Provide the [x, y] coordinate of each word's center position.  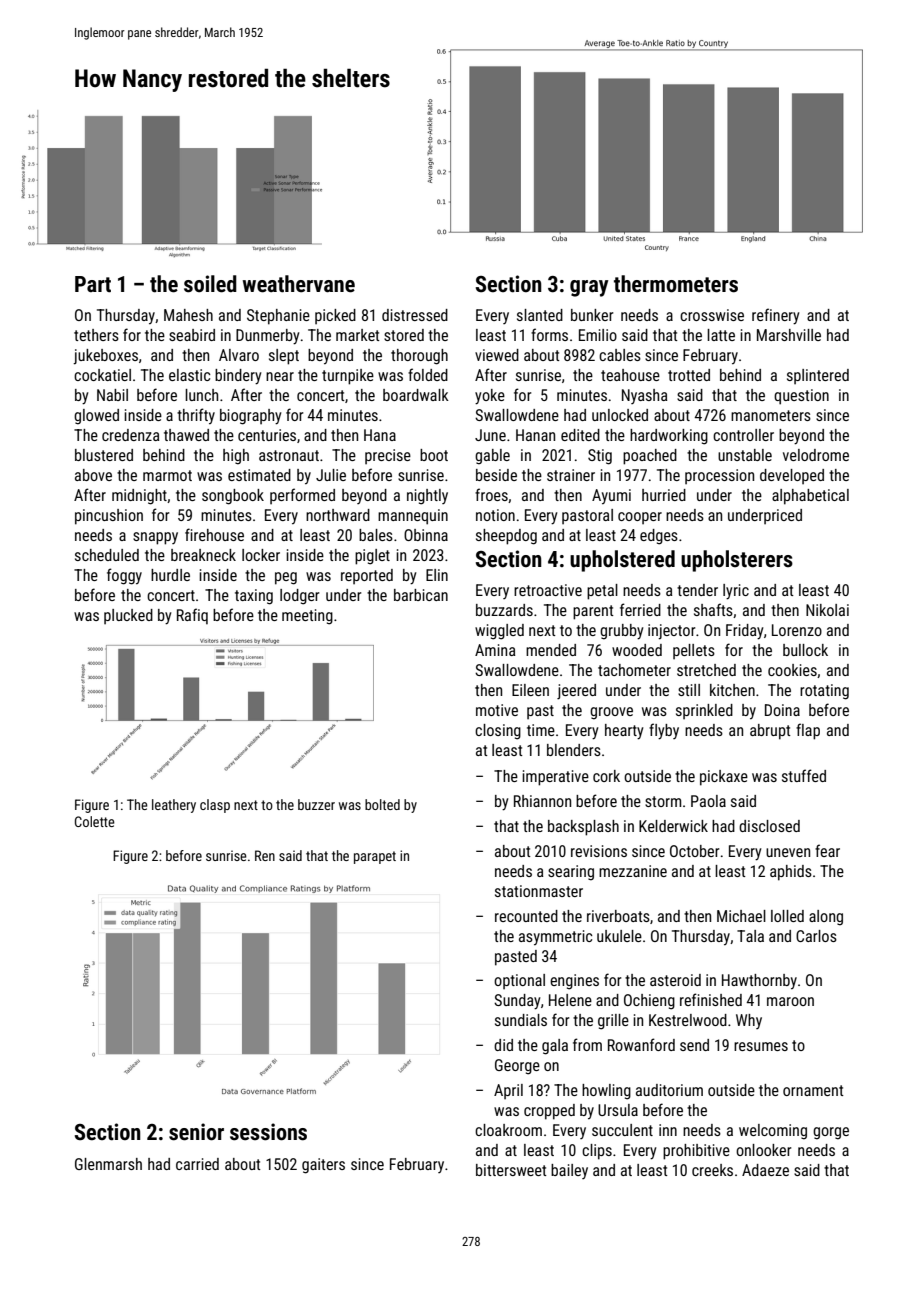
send [694, 1045]
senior [196, 1132]
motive [497, 710]
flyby [664, 731]
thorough [419, 357]
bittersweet [511, 1170]
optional [519, 981]
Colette [95, 821]
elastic [190, 375]
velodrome [816, 455]
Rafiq [192, 616]
